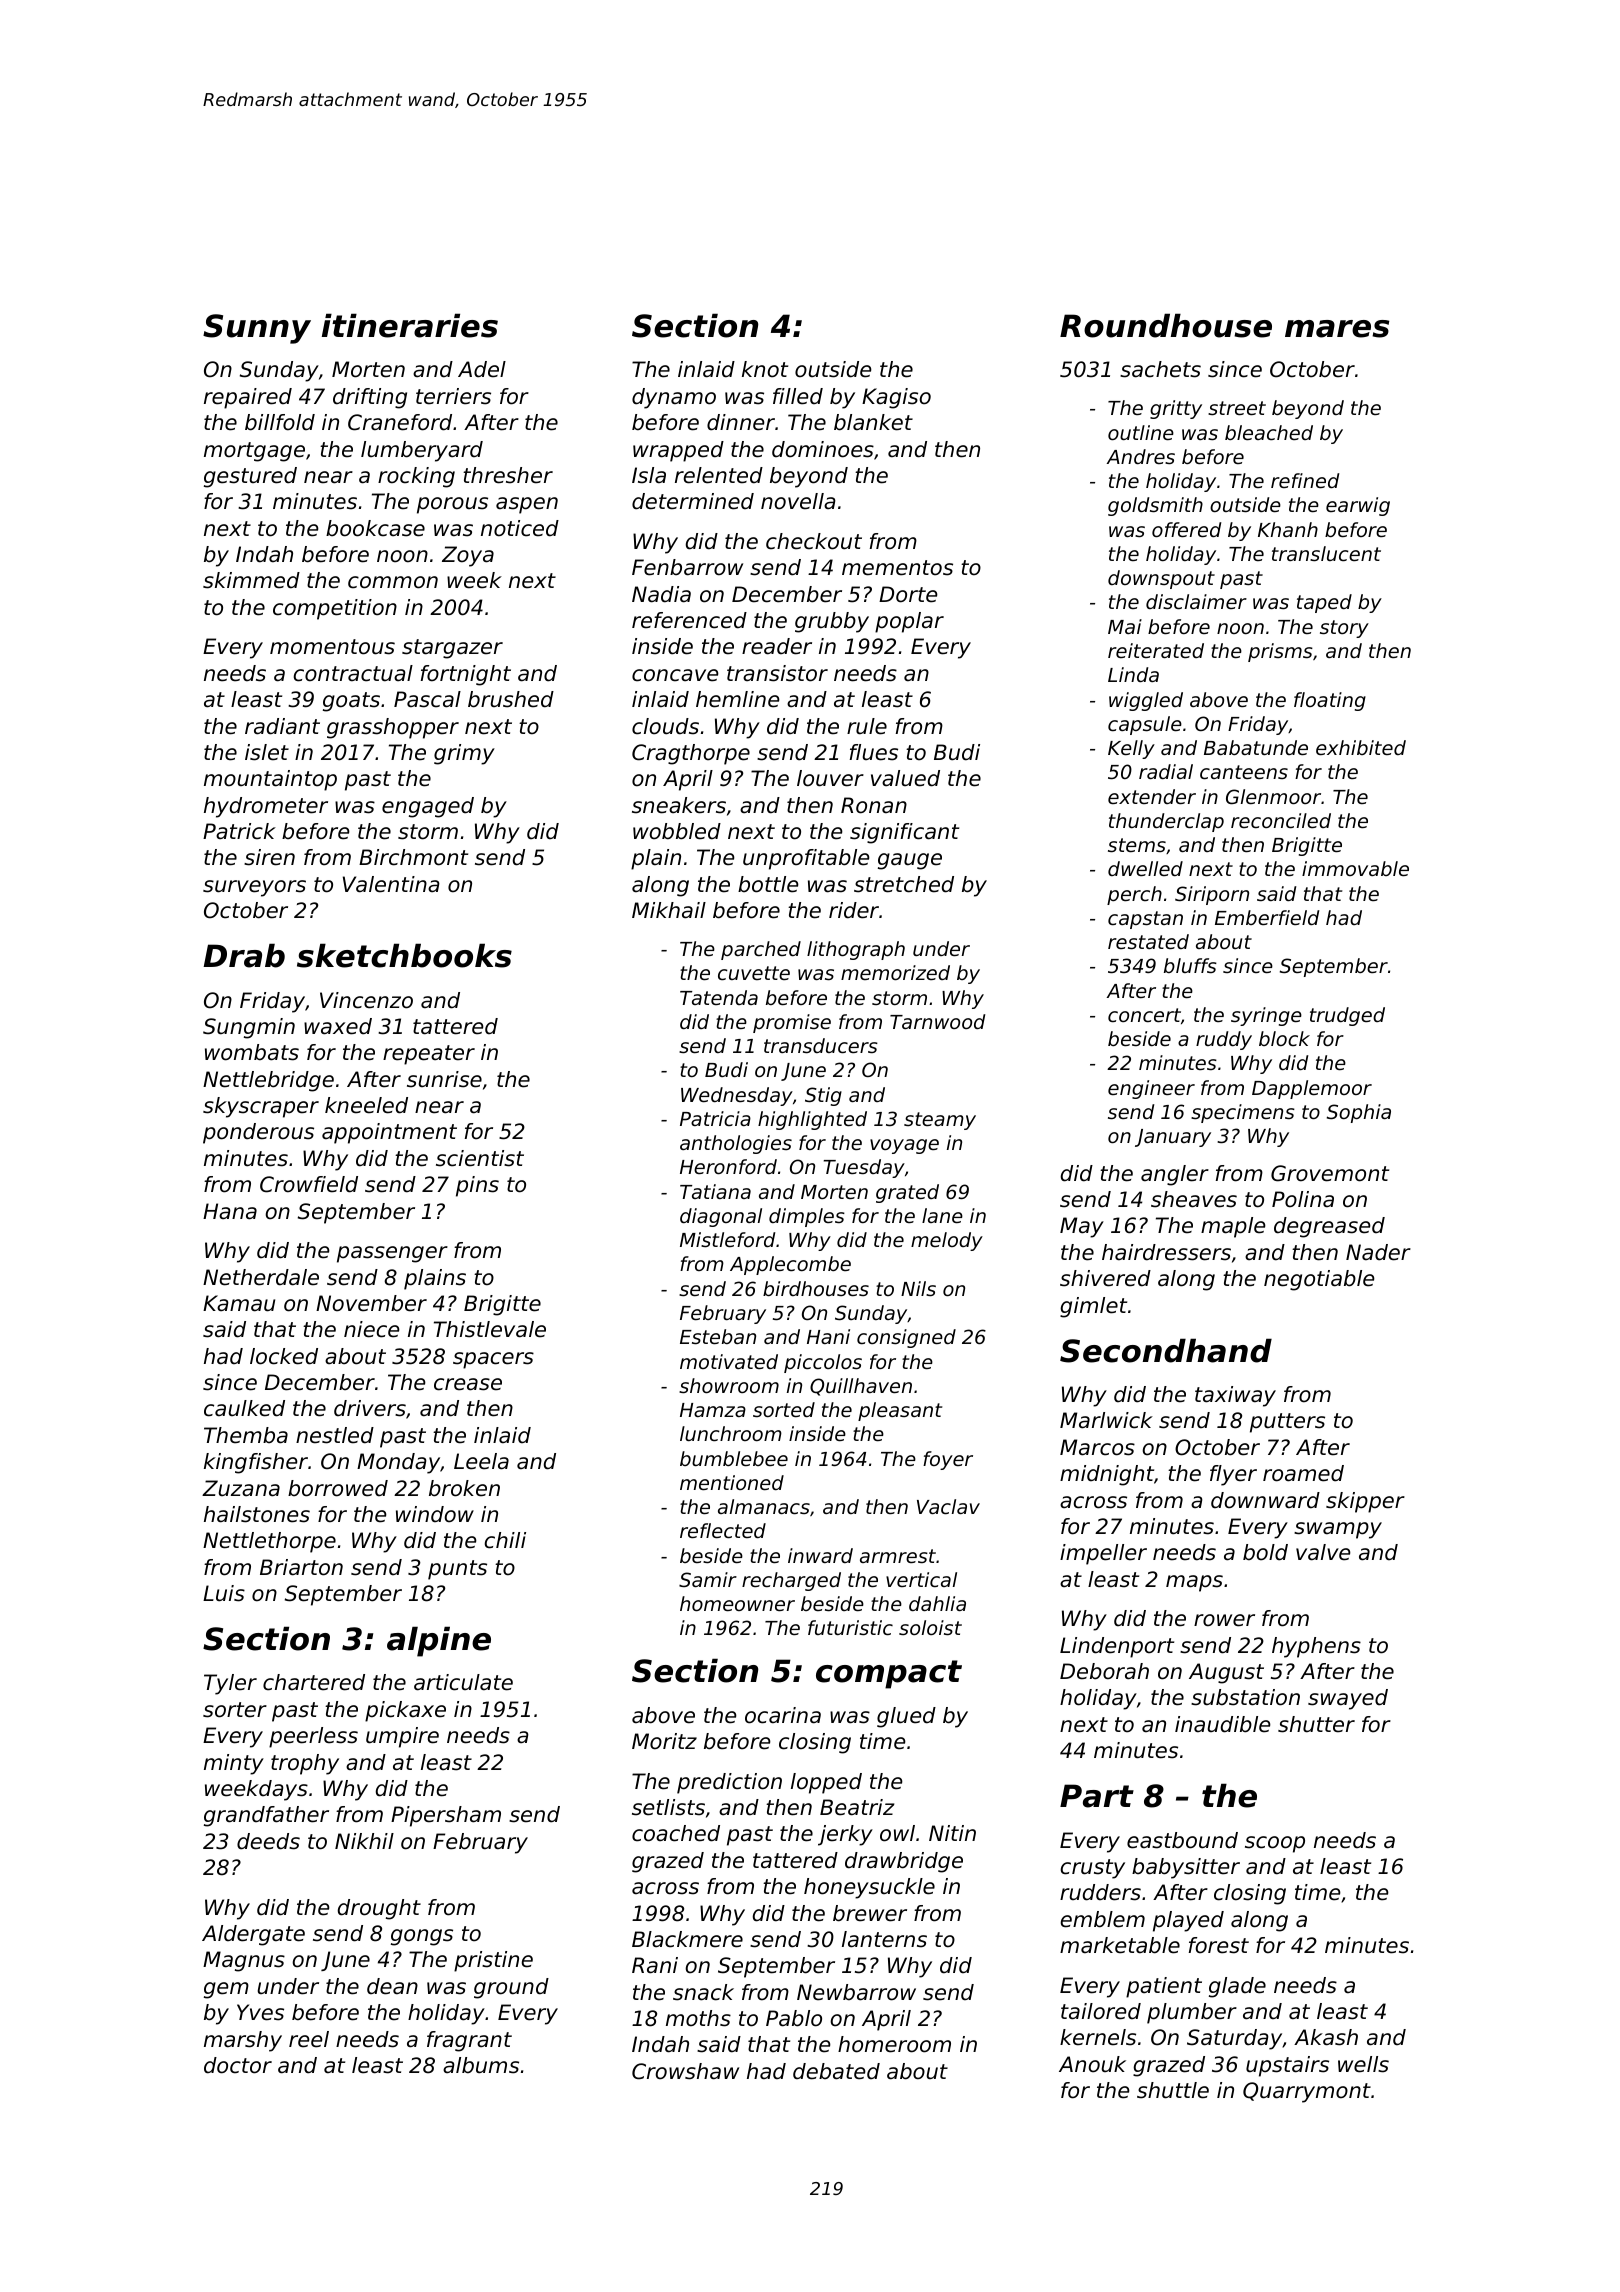 This screenshot has width=1620, height=2292. I want to click on Andres, so click(1141, 456).
